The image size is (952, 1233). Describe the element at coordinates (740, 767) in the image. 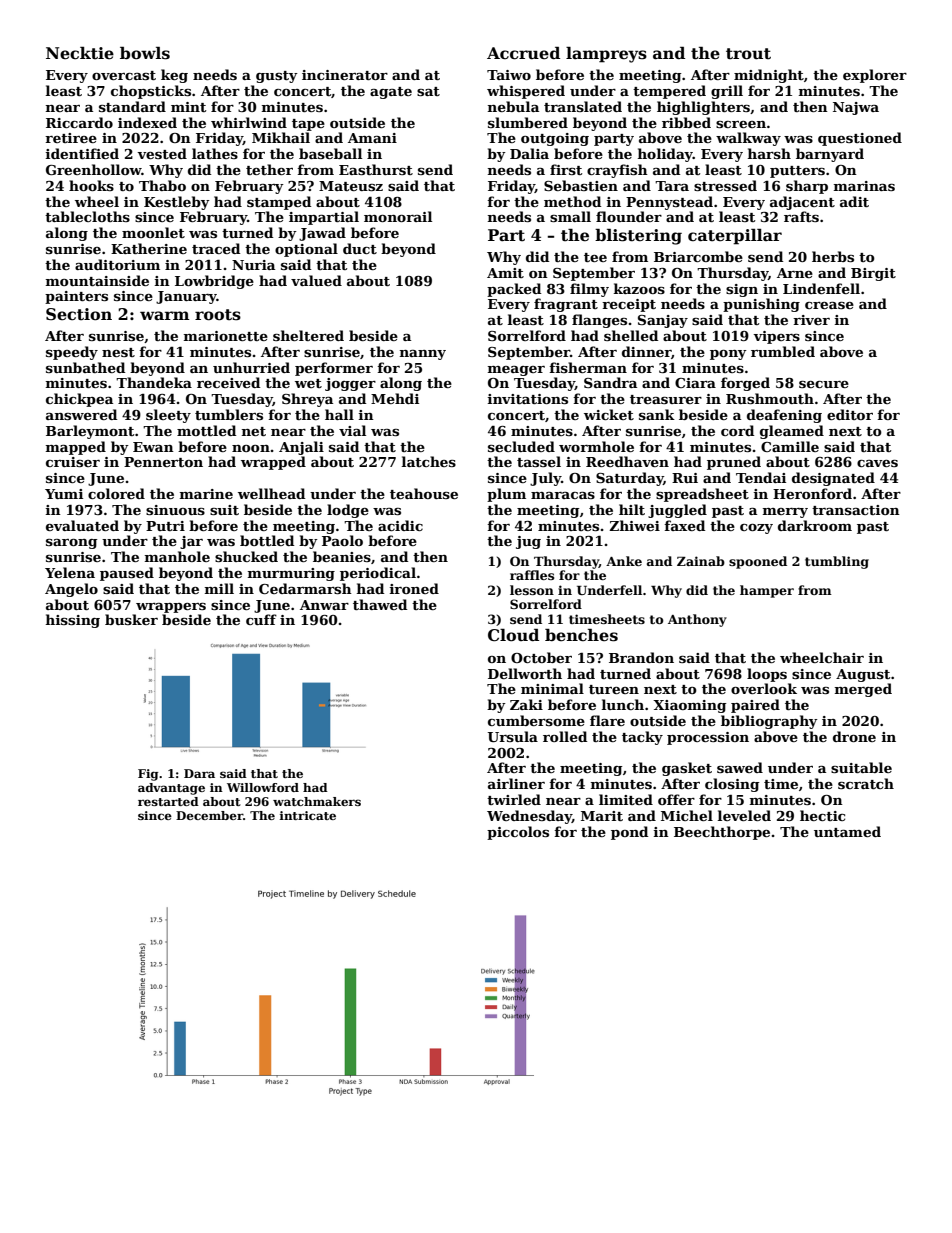

I see `sawed` at that location.
